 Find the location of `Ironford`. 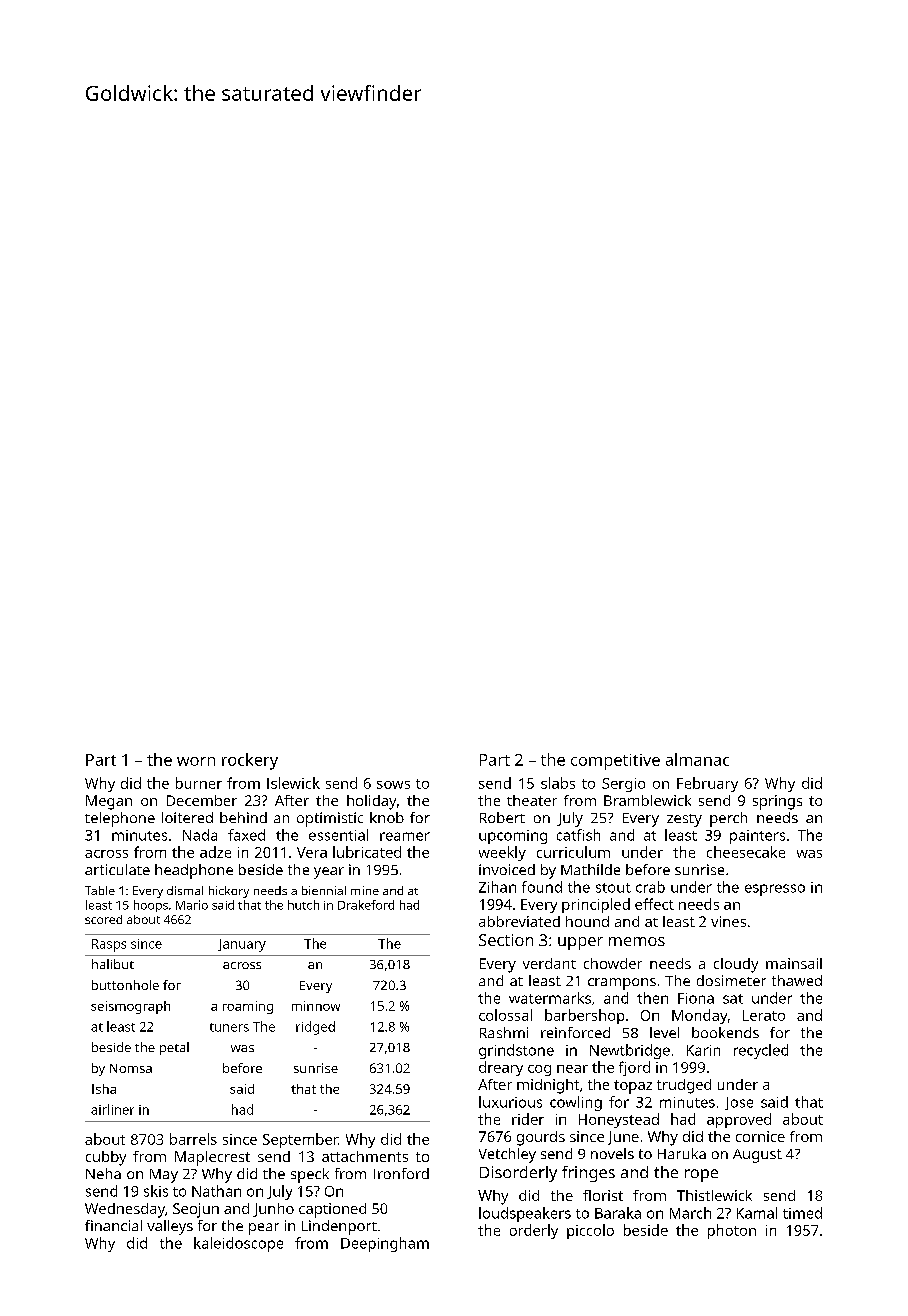

Ironford is located at coordinates (401, 1173).
